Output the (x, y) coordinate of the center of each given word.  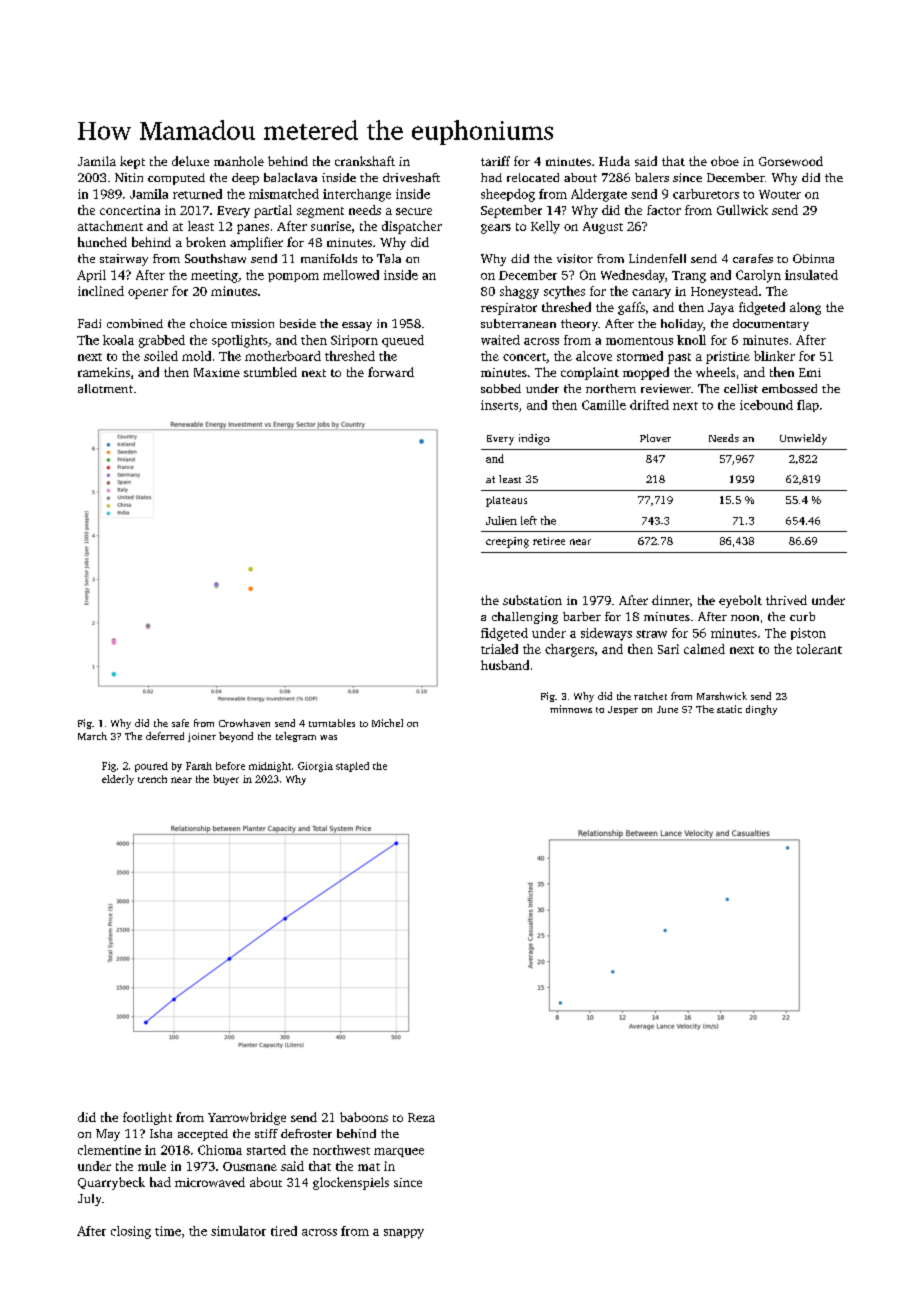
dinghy (761, 710)
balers (652, 177)
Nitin (129, 177)
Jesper (623, 710)
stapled (352, 767)
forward (391, 372)
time (168, 1231)
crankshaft (365, 161)
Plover (655, 438)
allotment (105, 388)
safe (180, 723)
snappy (404, 1234)
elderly (118, 780)
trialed (499, 649)
